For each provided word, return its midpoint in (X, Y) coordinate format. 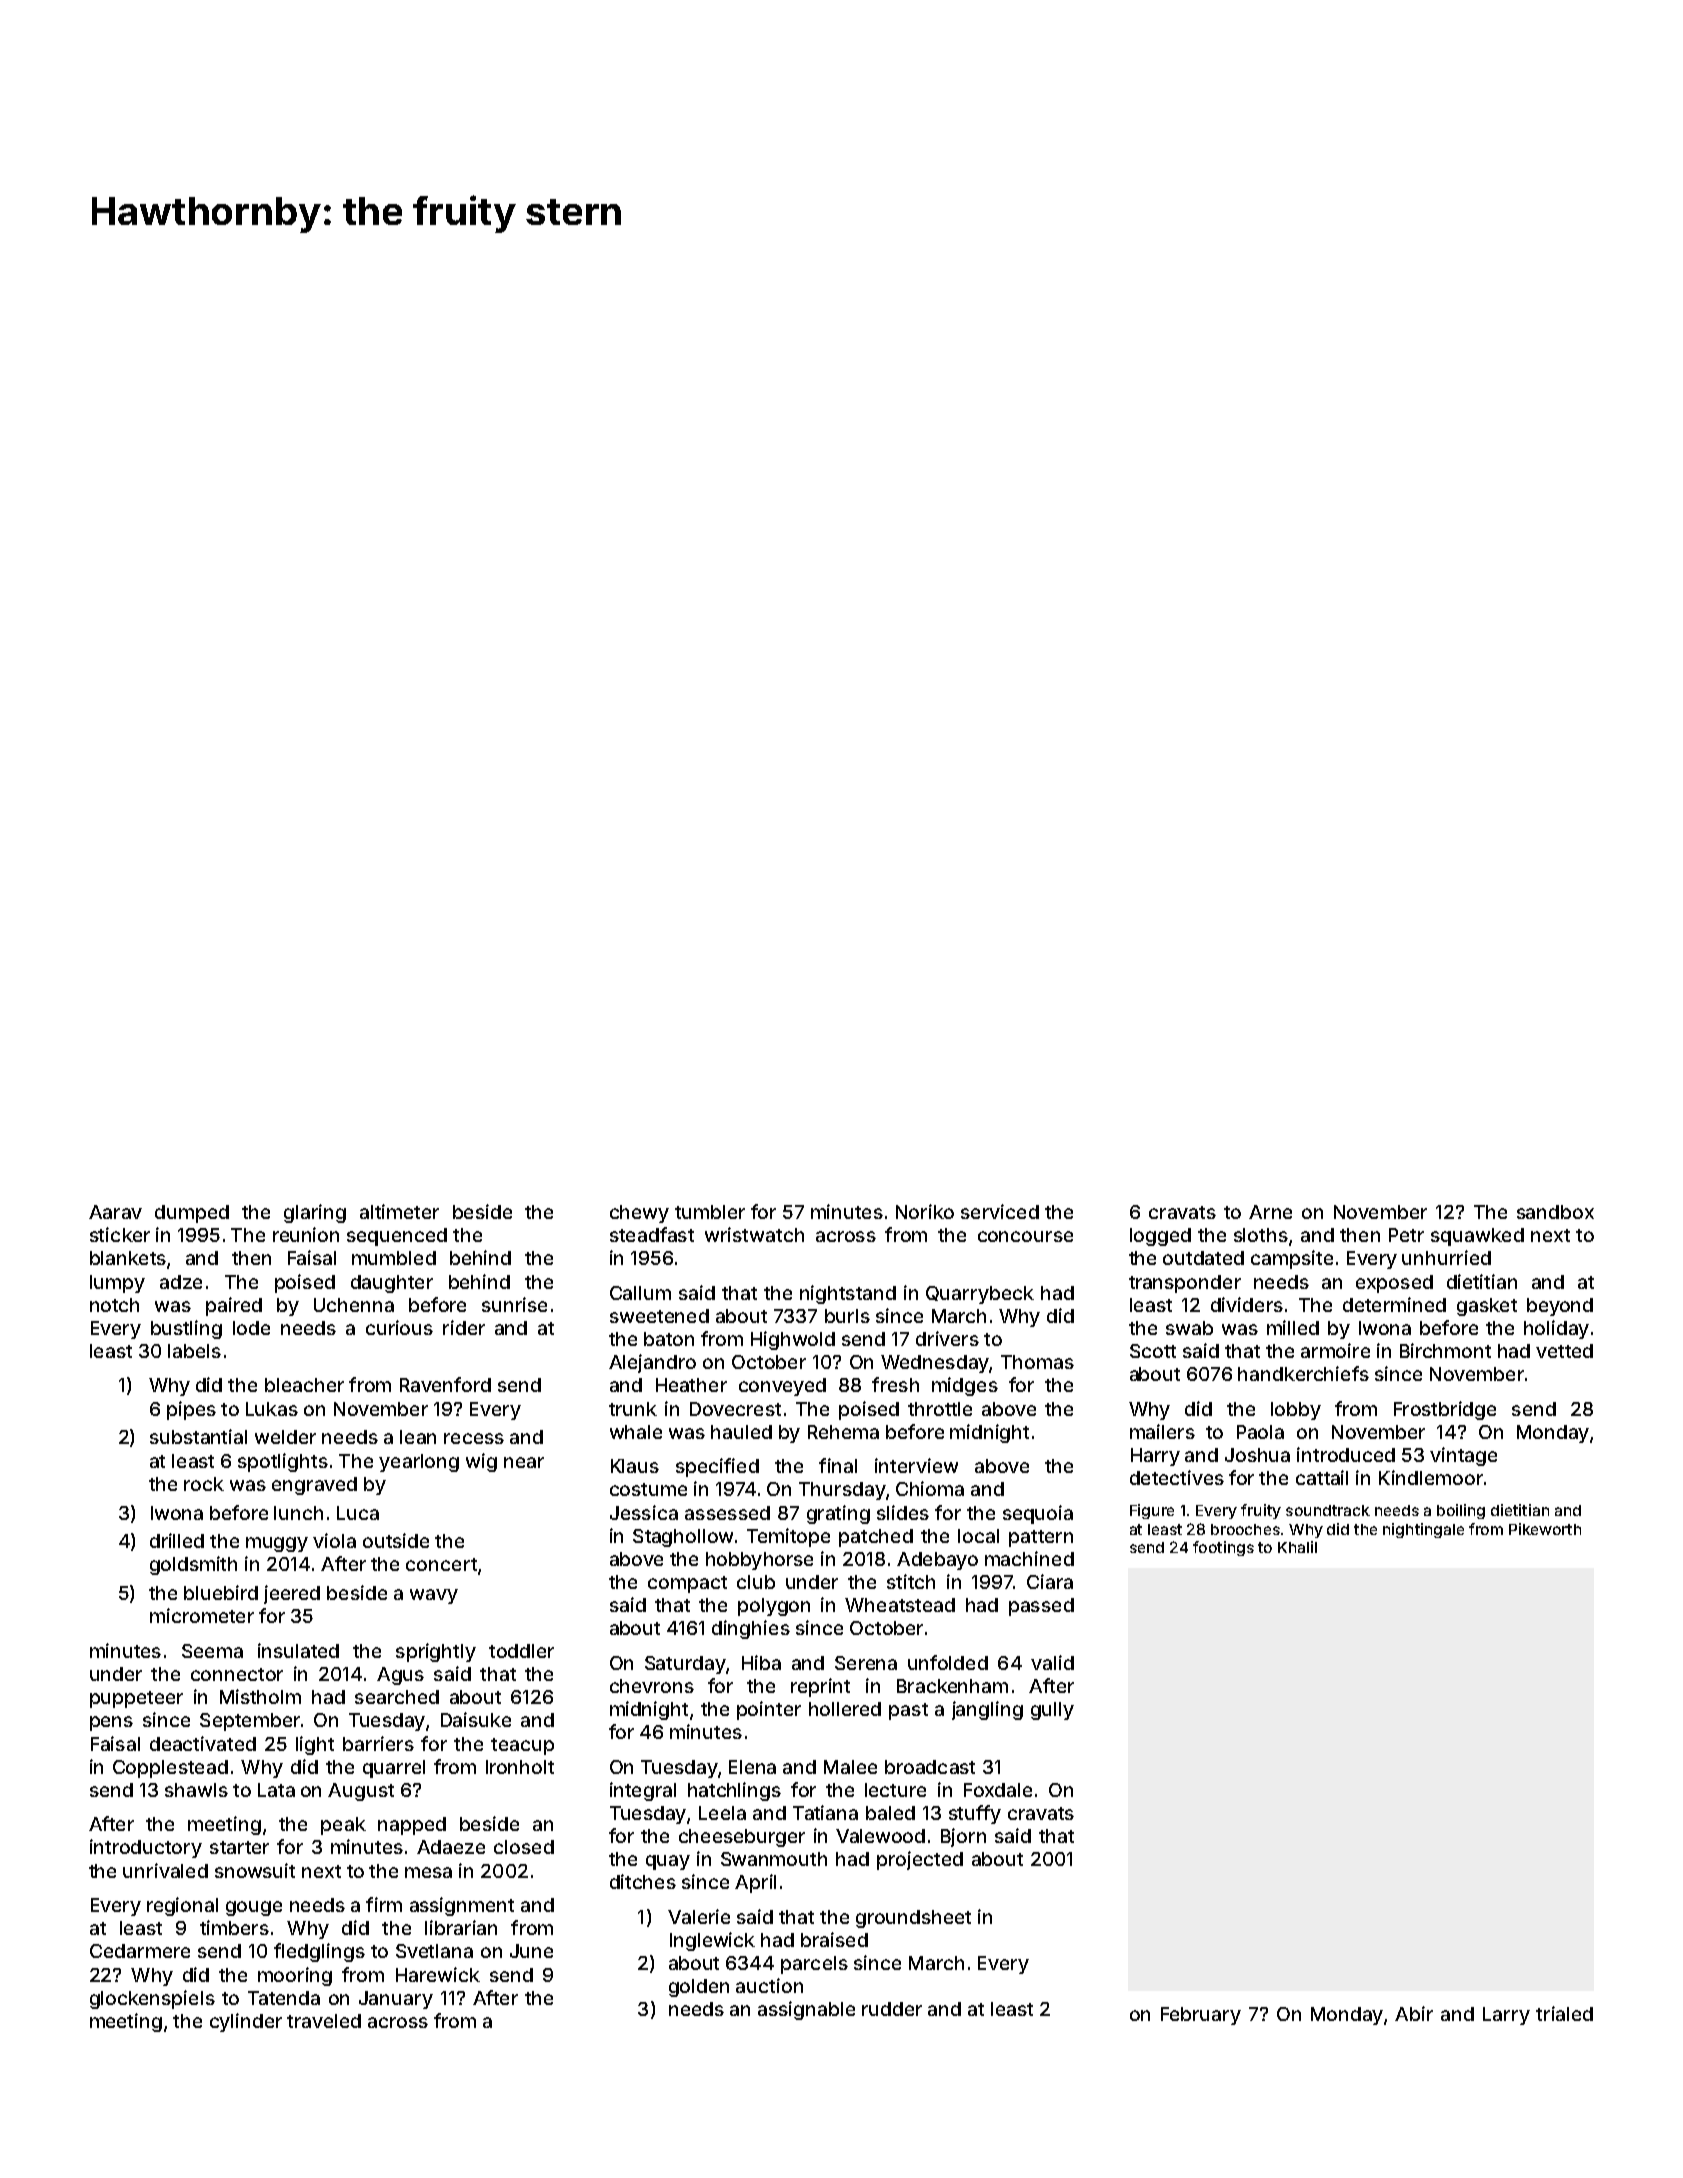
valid (1052, 1662)
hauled (741, 1432)
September (250, 1722)
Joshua (1257, 1455)
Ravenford (445, 1384)
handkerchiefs (1303, 1373)
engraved (314, 1486)
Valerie (699, 1916)
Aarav (115, 1212)
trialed (1564, 2013)
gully (1052, 1711)
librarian (461, 1927)
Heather (691, 1385)
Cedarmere (140, 1951)
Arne (1270, 1212)
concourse (1025, 1236)
